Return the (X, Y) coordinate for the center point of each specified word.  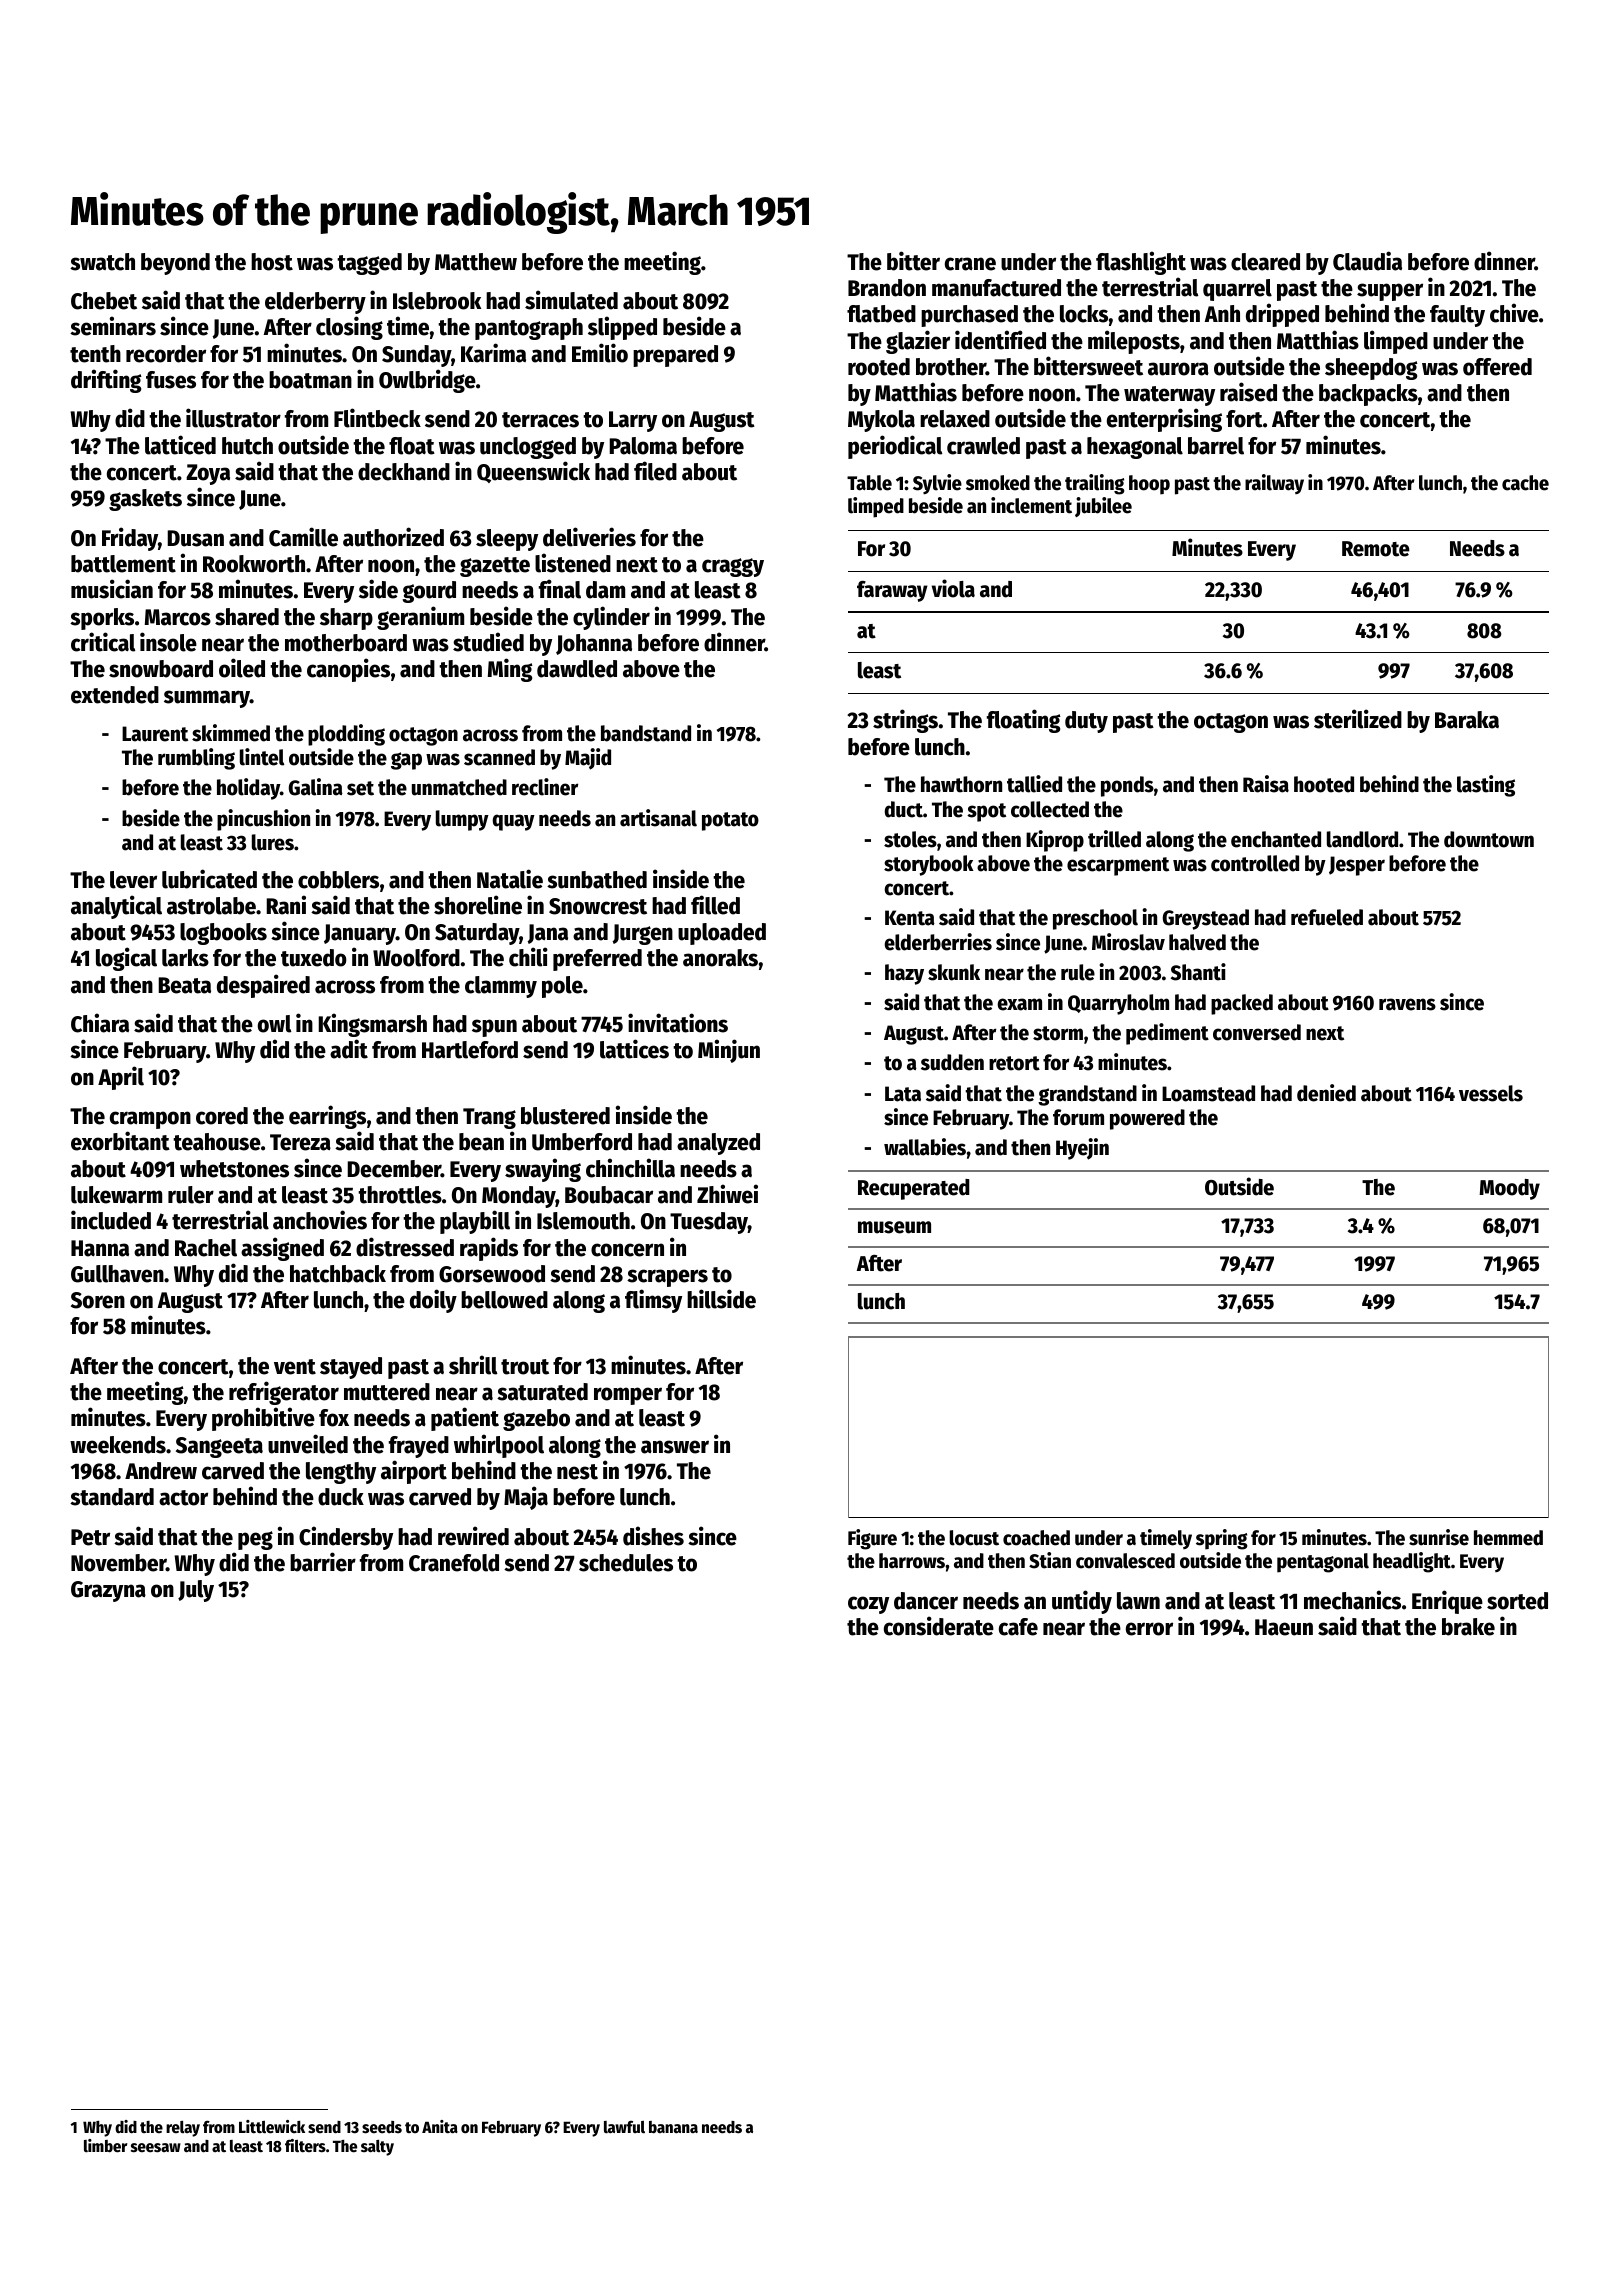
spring (1222, 1539)
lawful (624, 2127)
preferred (597, 960)
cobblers (338, 880)
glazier (918, 342)
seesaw (156, 2148)
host (272, 262)
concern (627, 1250)
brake (1468, 1627)
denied (1326, 1093)
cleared (1265, 262)
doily (433, 1301)
